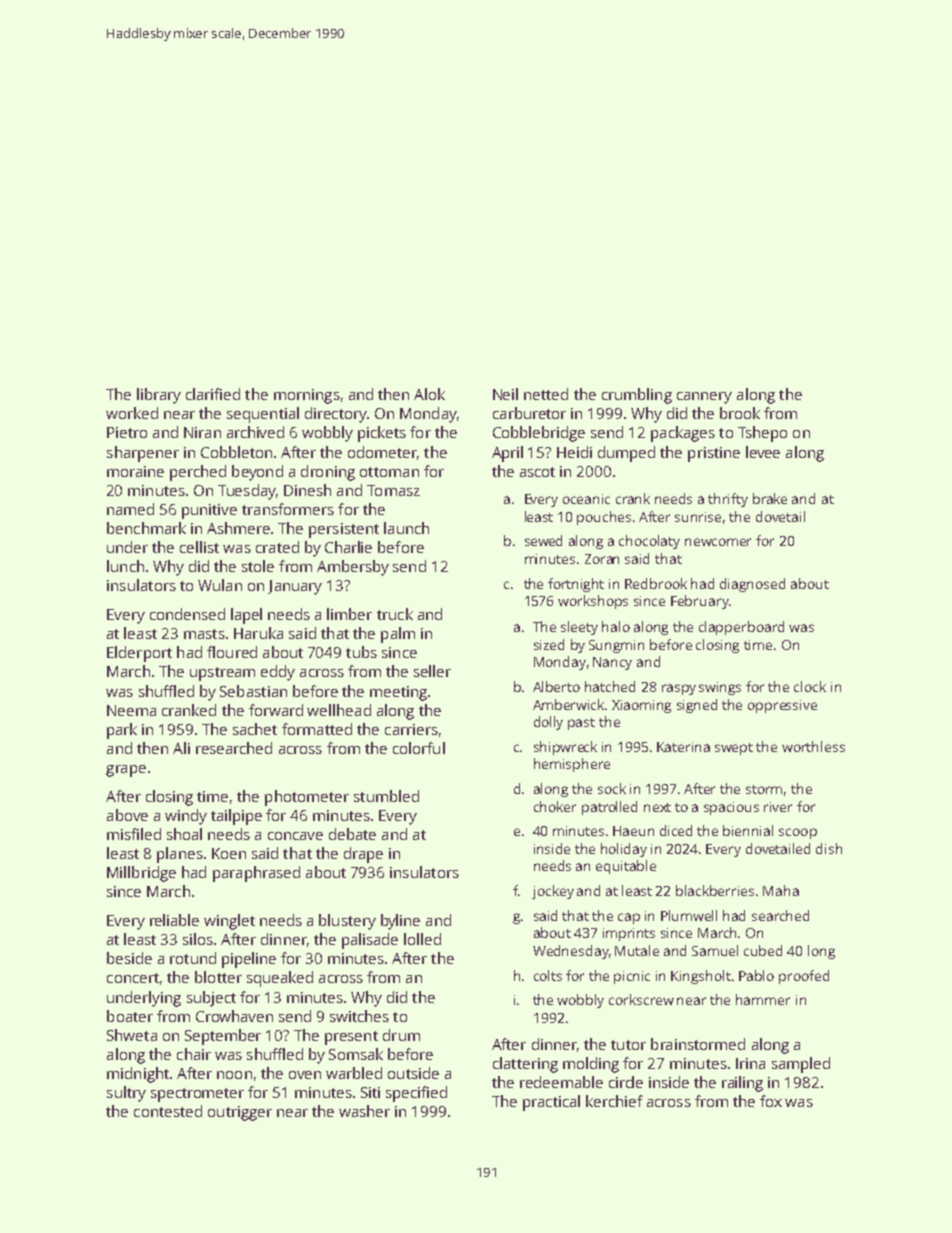  I want to click on Neil, so click(505, 394).
